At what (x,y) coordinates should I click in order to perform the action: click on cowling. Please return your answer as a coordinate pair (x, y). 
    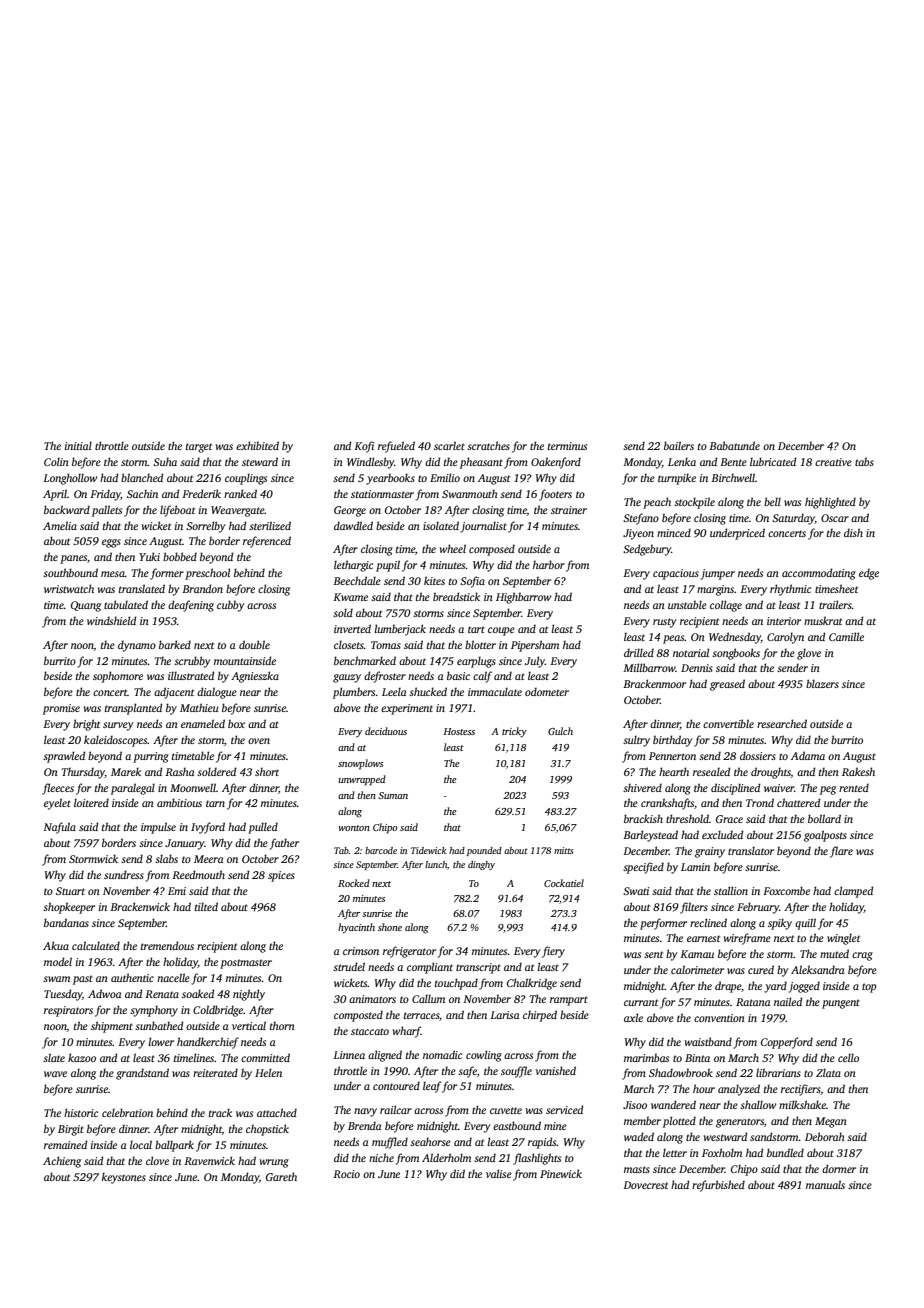
    Looking at the image, I should click on (484, 1056).
